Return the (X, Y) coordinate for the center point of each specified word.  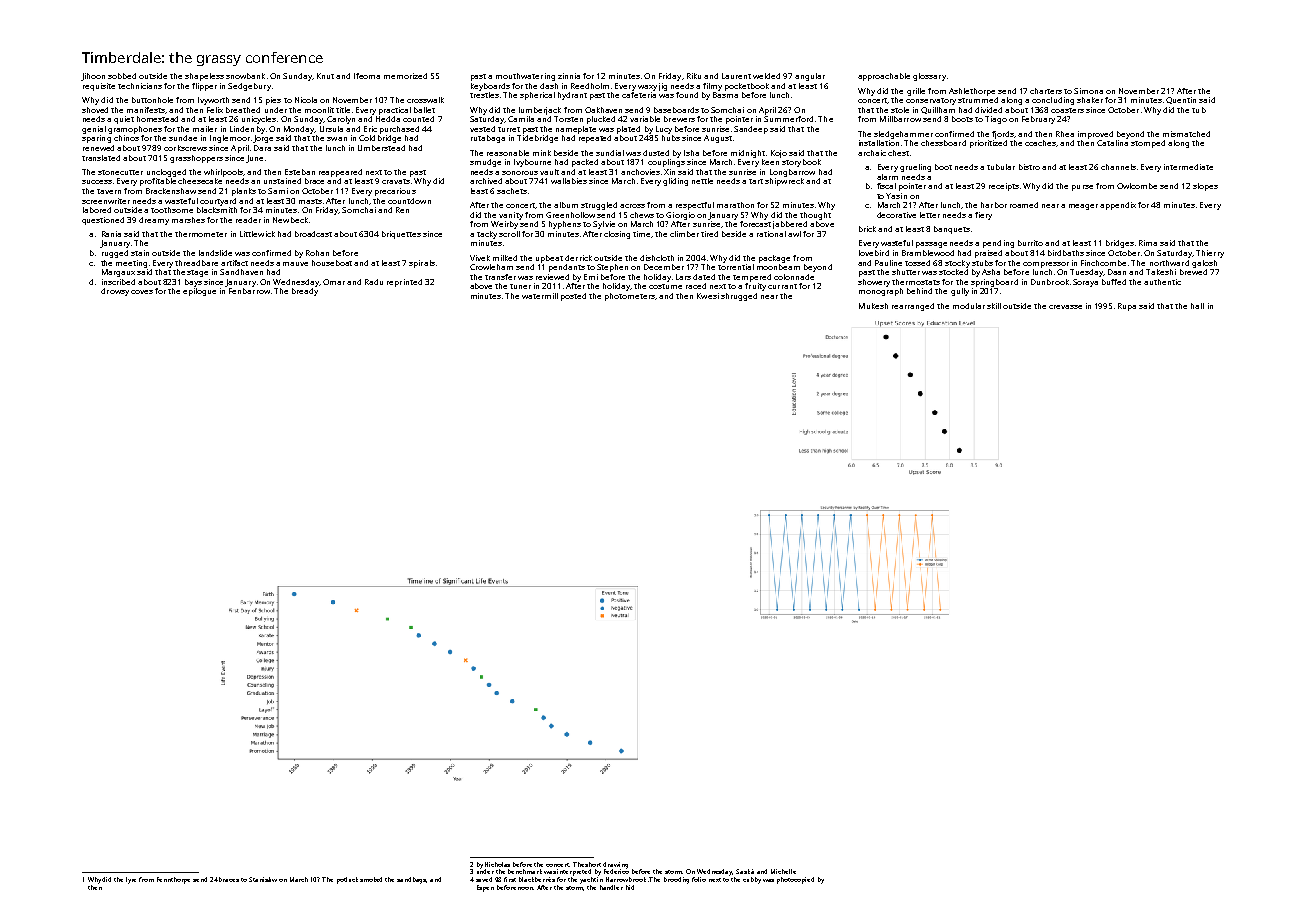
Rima (1148, 243)
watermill (540, 296)
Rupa (1127, 307)
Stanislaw (263, 879)
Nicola (306, 100)
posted (573, 297)
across (632, 206)
